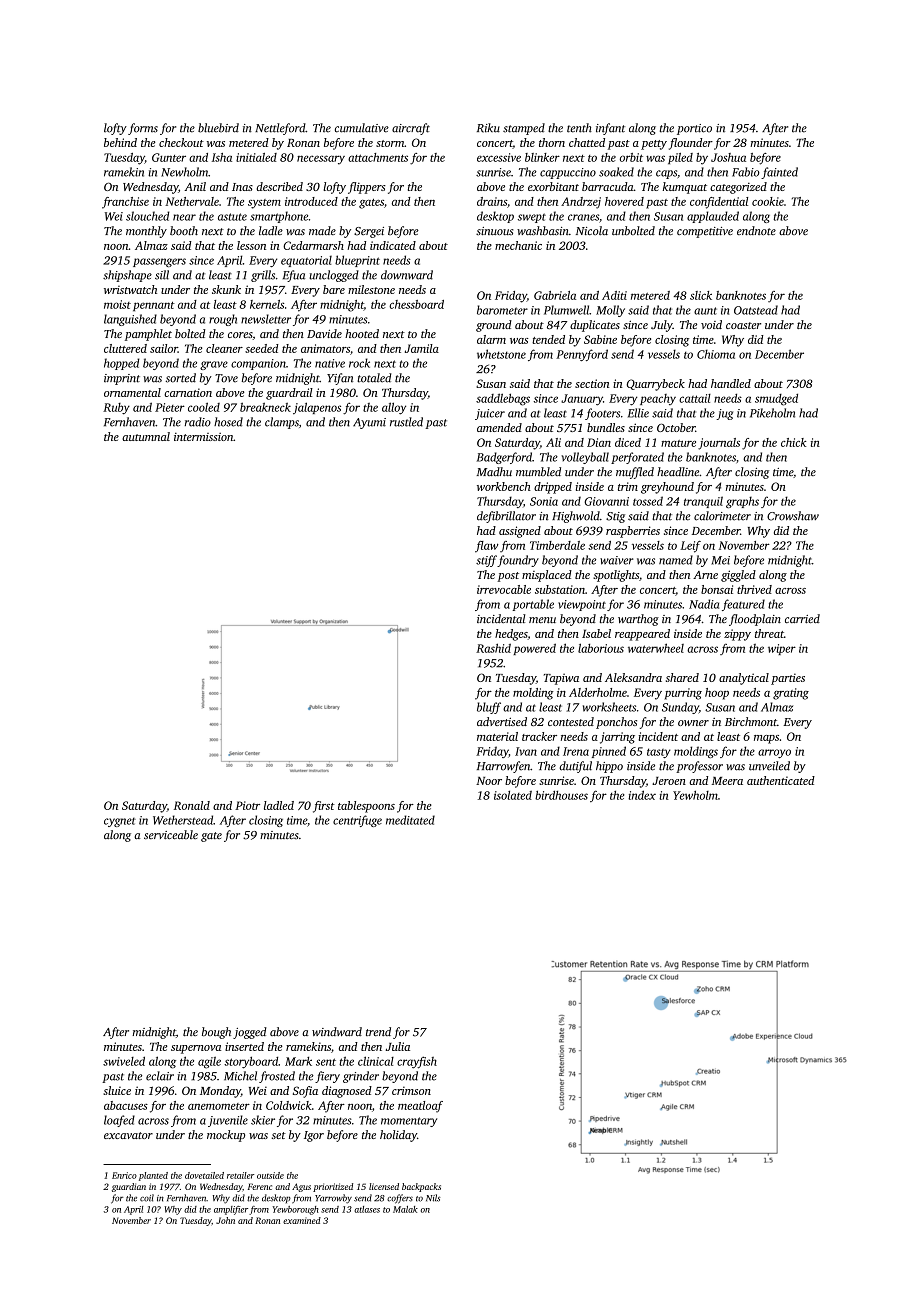  What do you see at coordinates (192, 805) in the screenshot?
I see `Ronald` at bounding box center [192, 805].
